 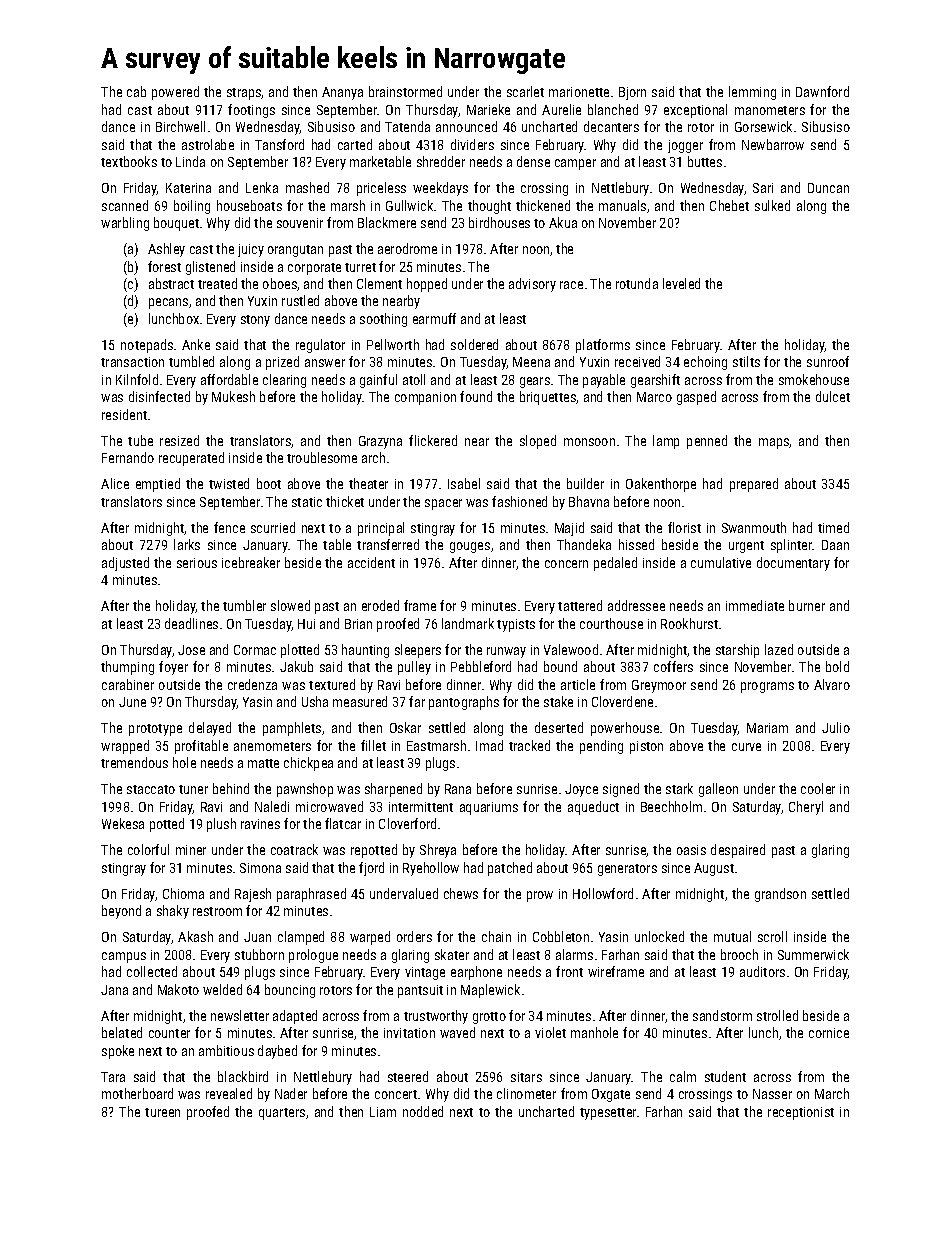 What do you see at coordinates (343, 823) in the page?
I see `flatcar` at bounding box center [343, 823].
